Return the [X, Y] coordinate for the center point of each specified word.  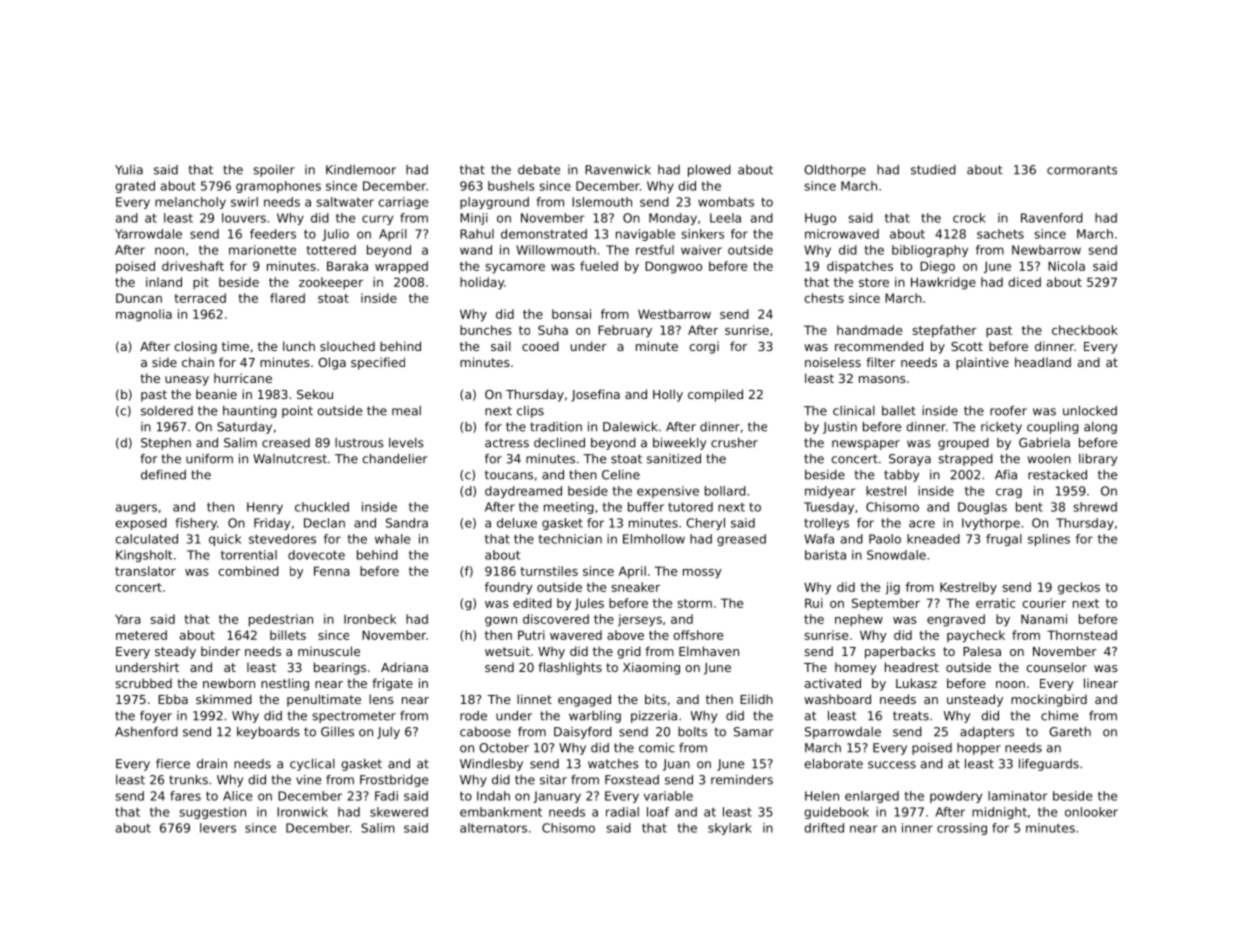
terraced [200, 298]
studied [933, 170]
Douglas [982, 508]
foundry [509, 588]
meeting [569, 508]
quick [225, 540]
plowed [709, 171]
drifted [824, 828]
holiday [482, 283]
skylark [730, 829]
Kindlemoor [361, 170]
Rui [814, 603]
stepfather [945, 331]
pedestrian [281, 620]
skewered [399, 812]
